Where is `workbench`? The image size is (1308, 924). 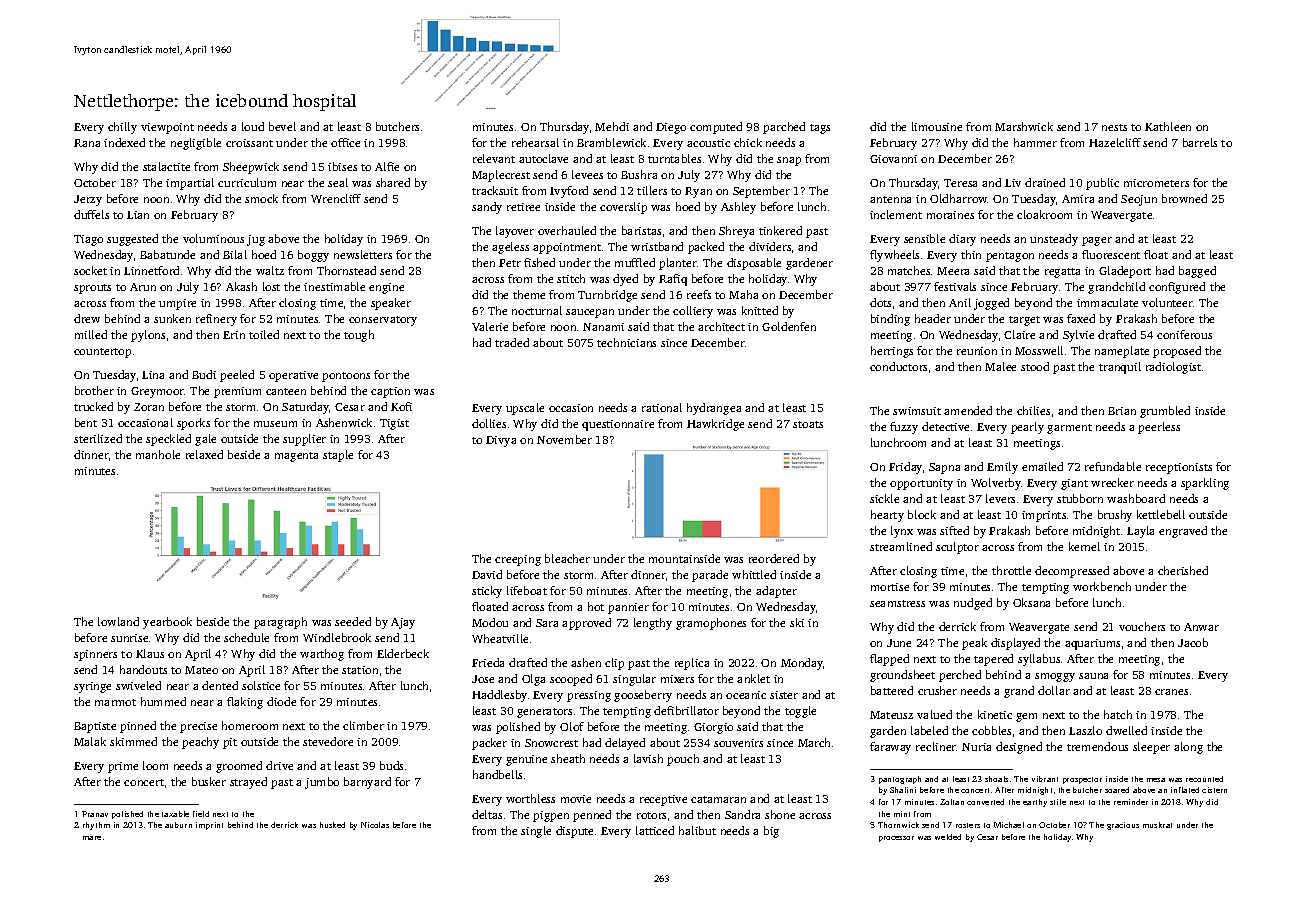 workbench is located at coordinates (1102, 586).
